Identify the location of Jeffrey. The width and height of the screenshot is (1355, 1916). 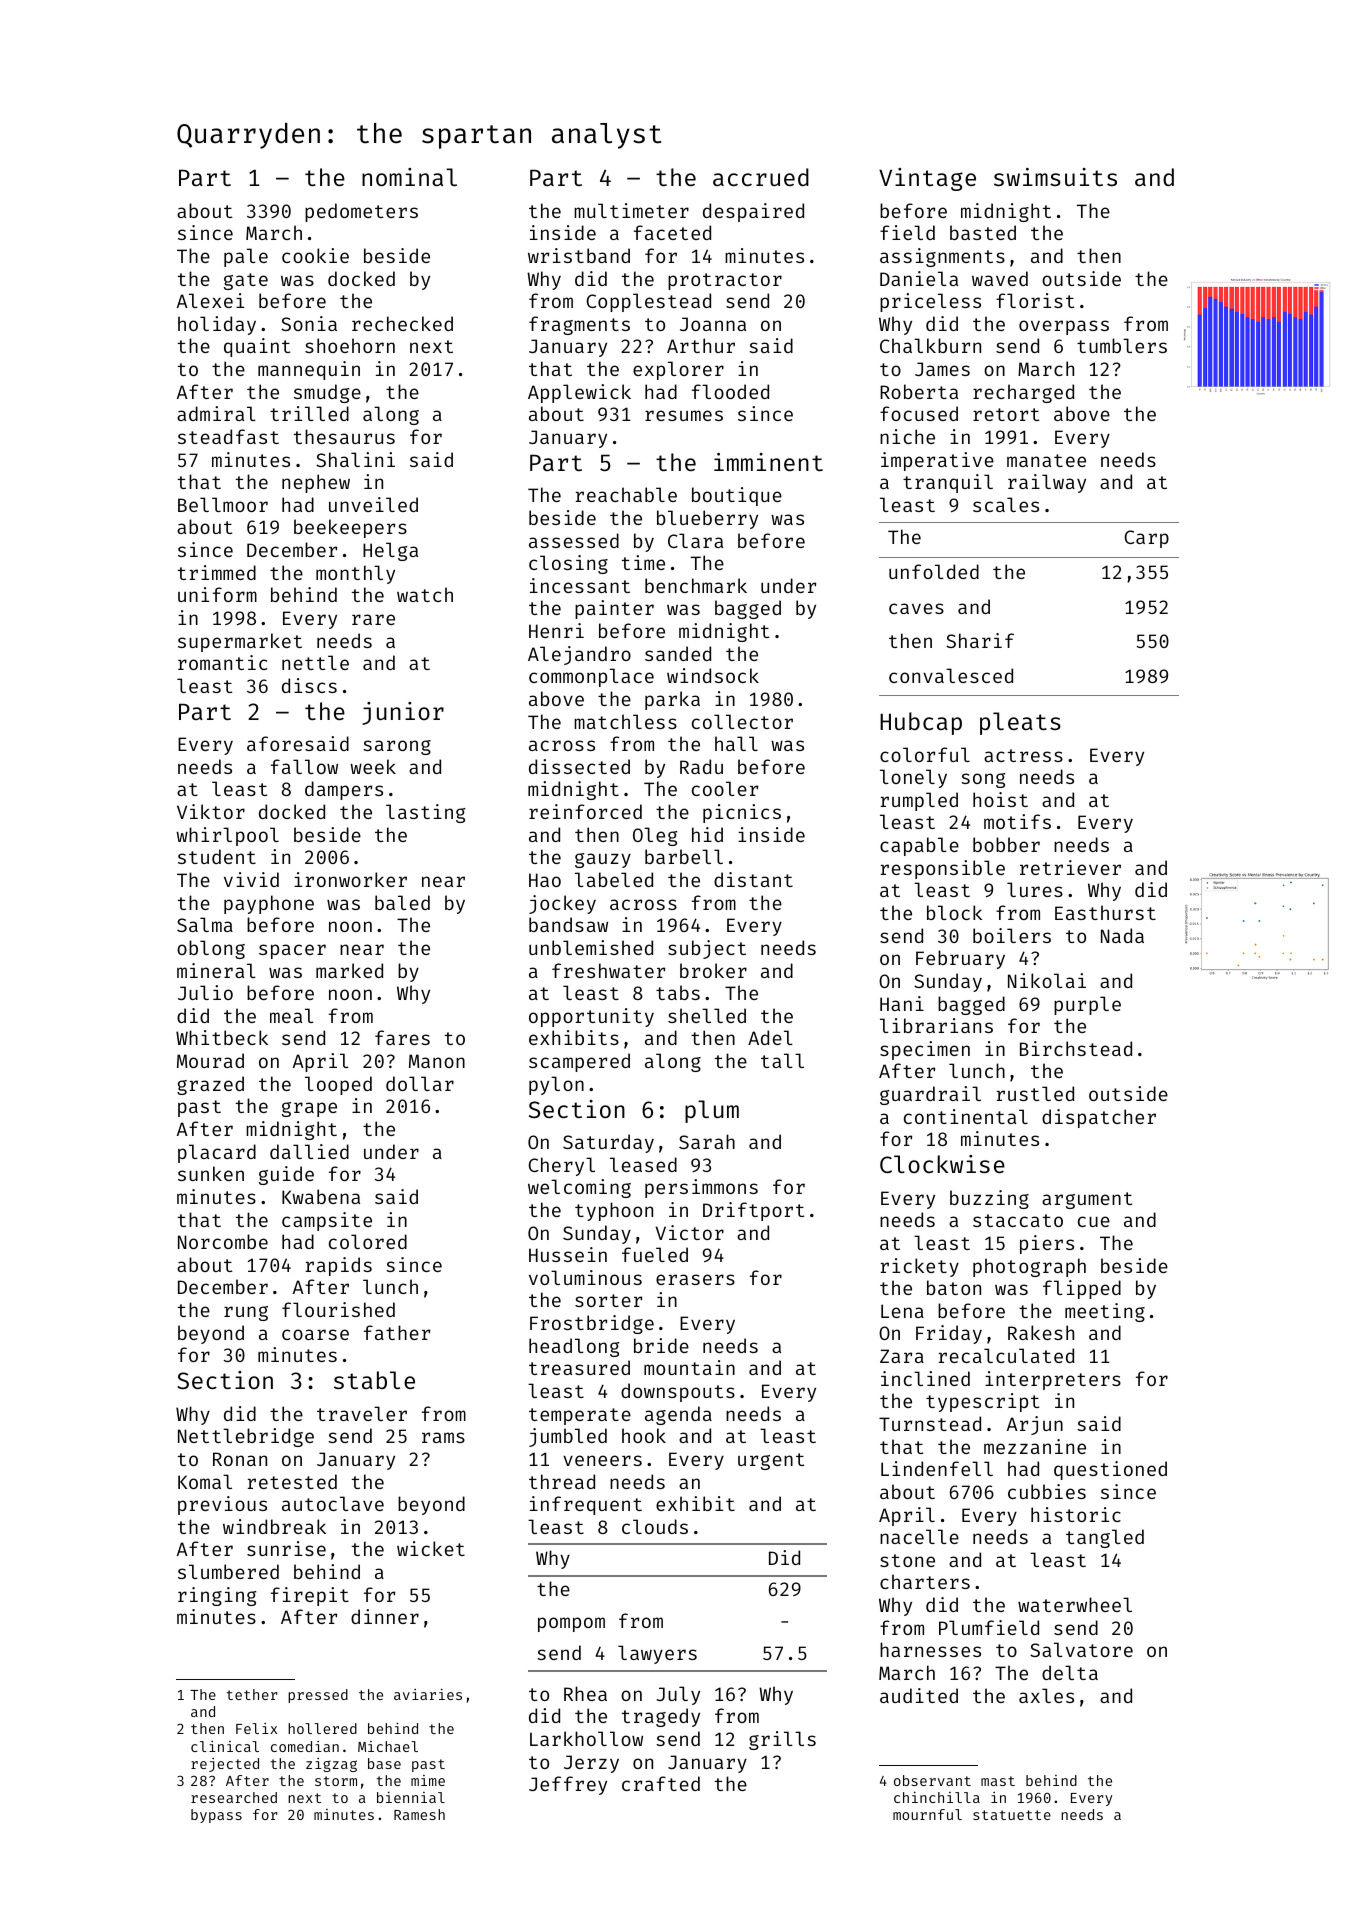
(568, 1785).
